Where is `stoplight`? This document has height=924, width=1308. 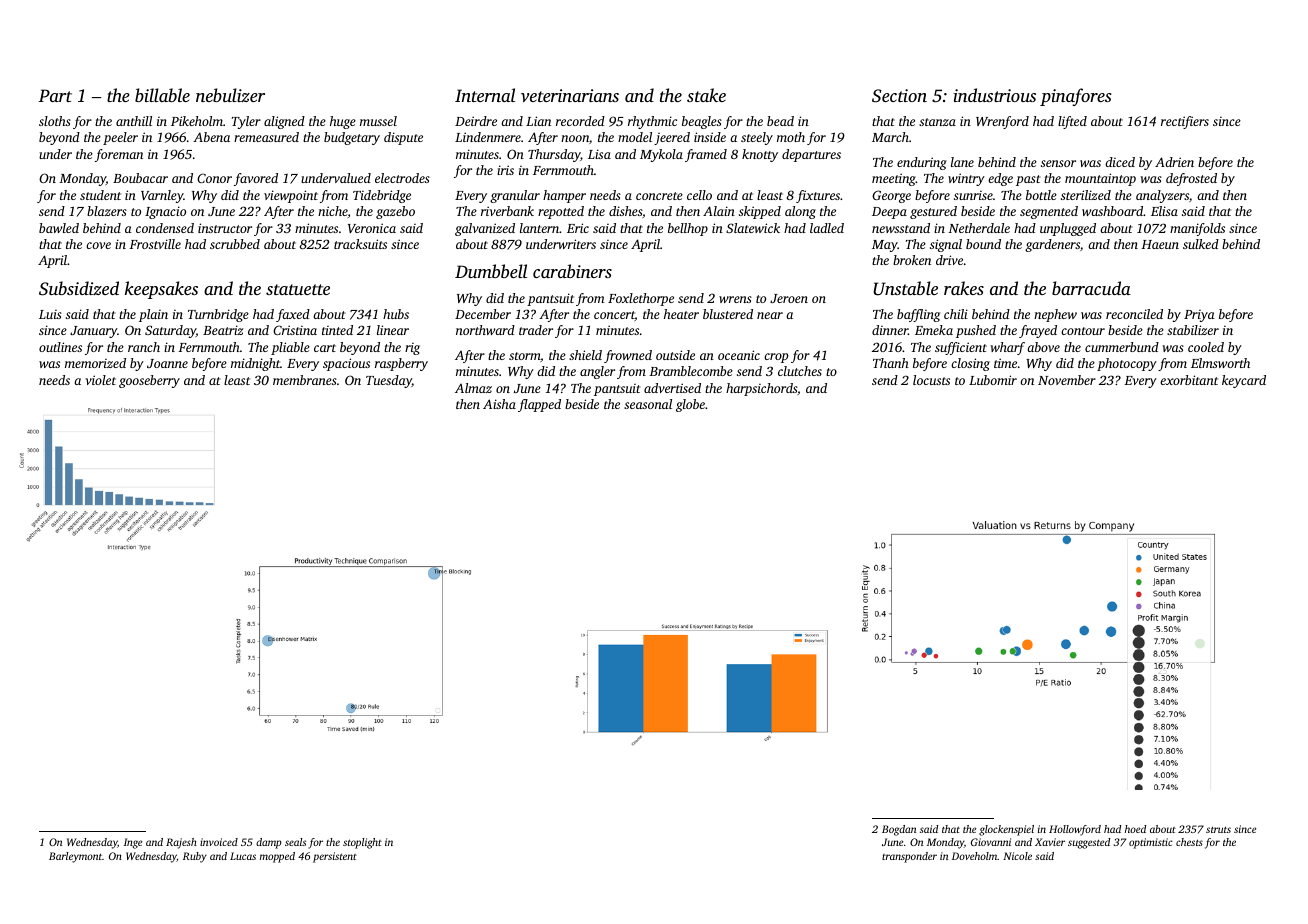
stoplight is located at coordinates (362, 843).
